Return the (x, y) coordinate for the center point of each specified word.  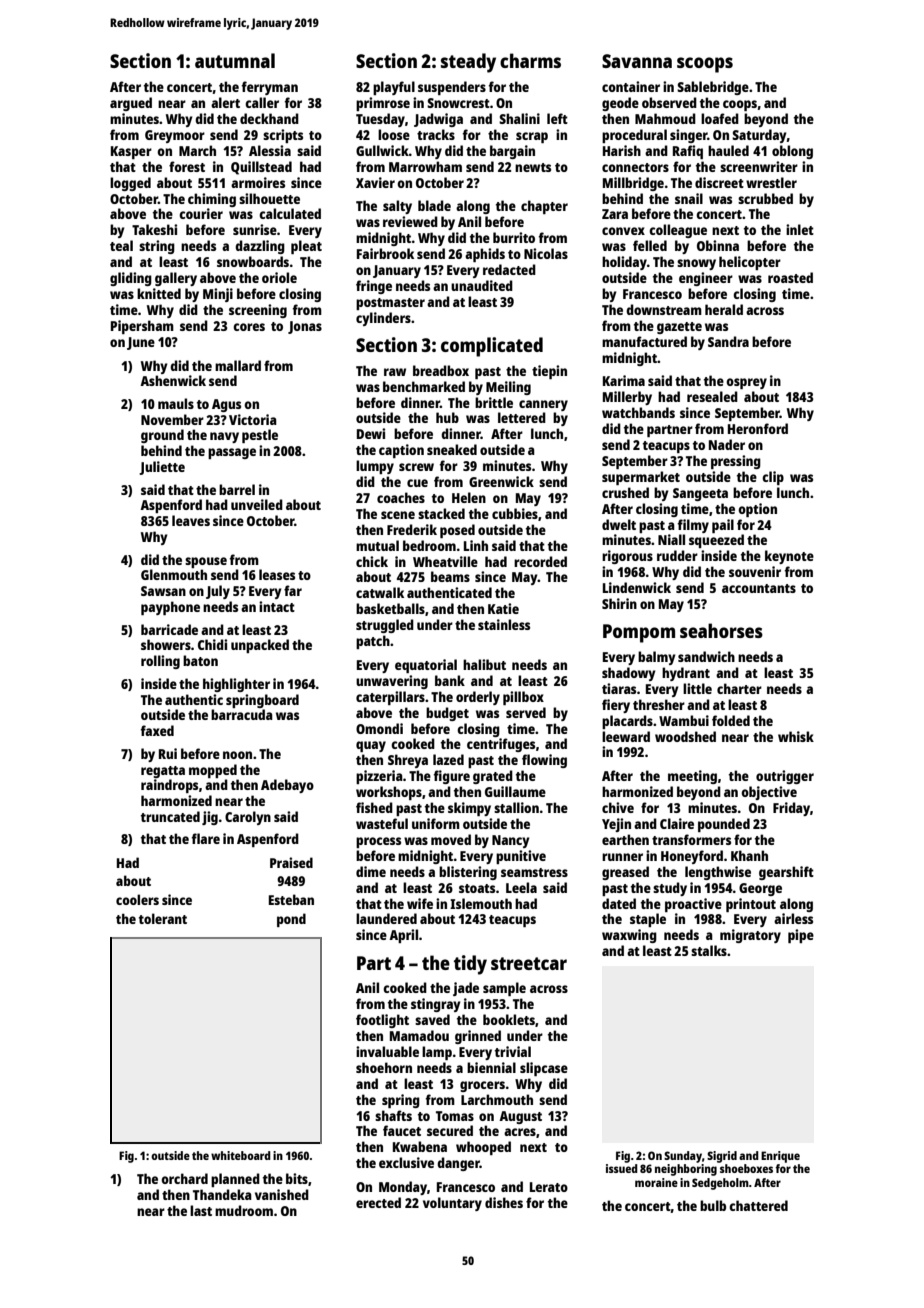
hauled (728, 150)
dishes (504, 1202)
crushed (625, 492)
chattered (758, 1205)
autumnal (235, 60)
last (201, 1210)
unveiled (257, 504)
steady (468, 63)
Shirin (619, 603)
